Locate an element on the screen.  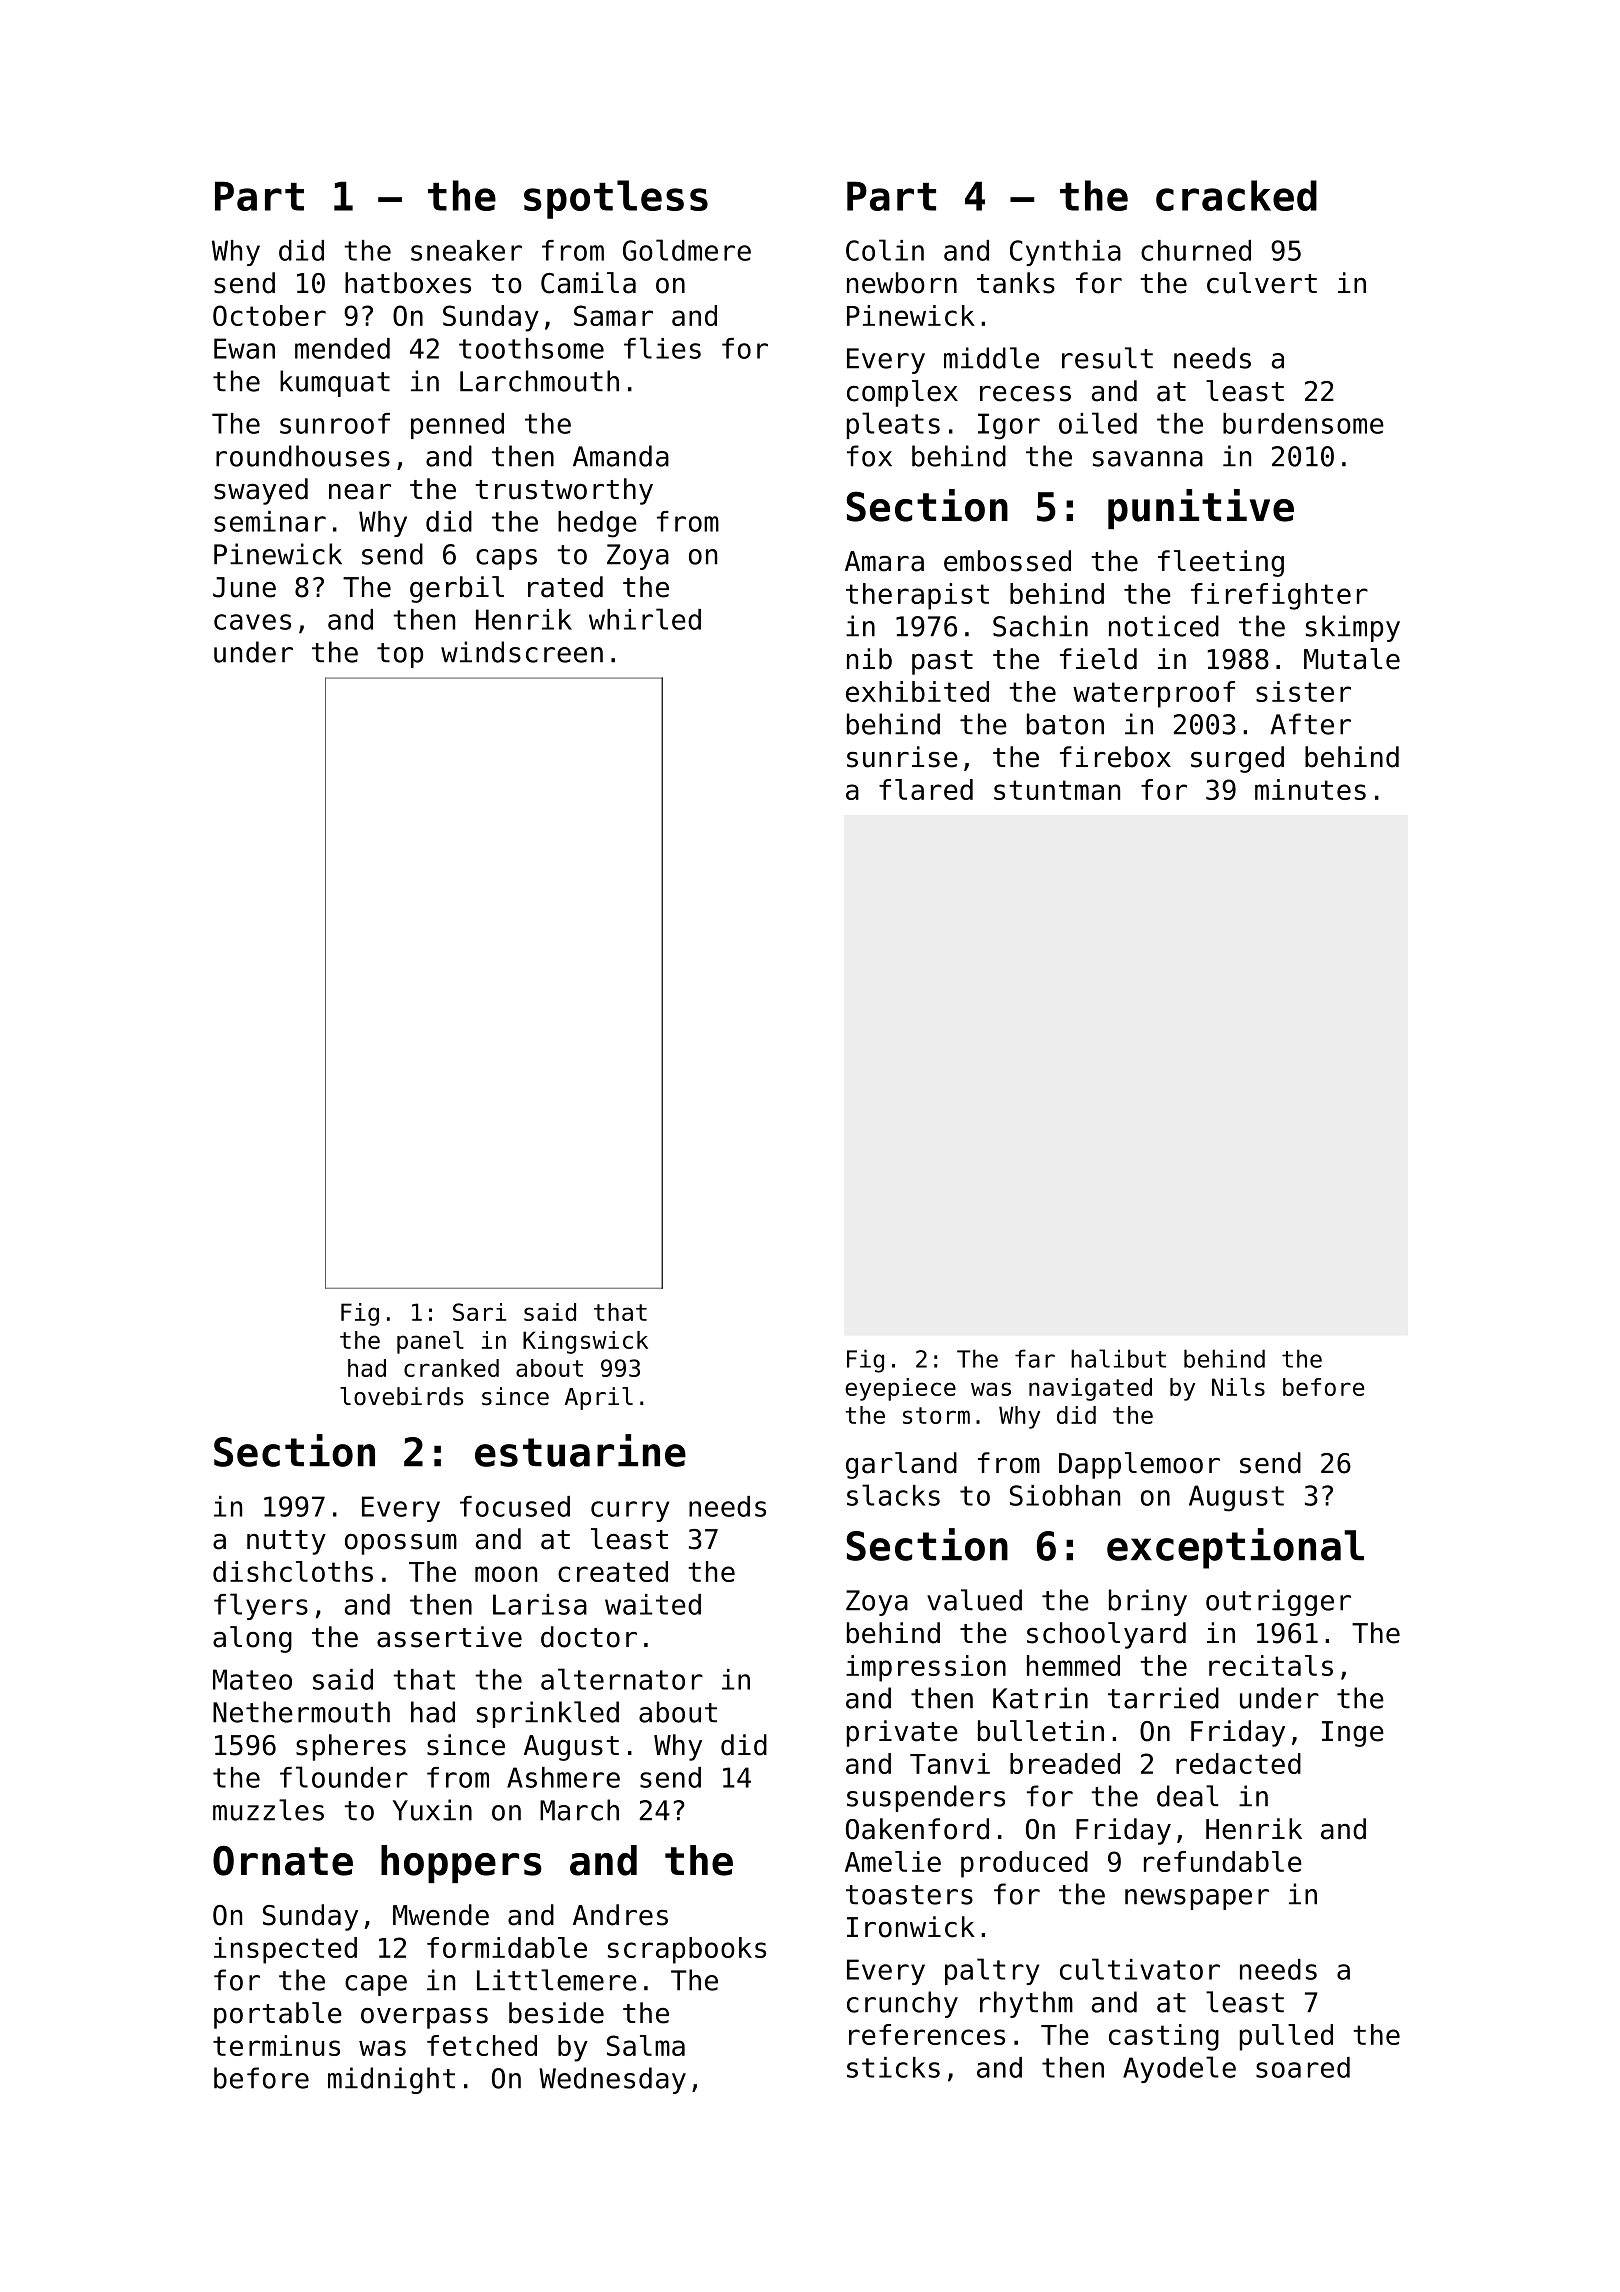
terminus is located at coordinates (276, 2045).
